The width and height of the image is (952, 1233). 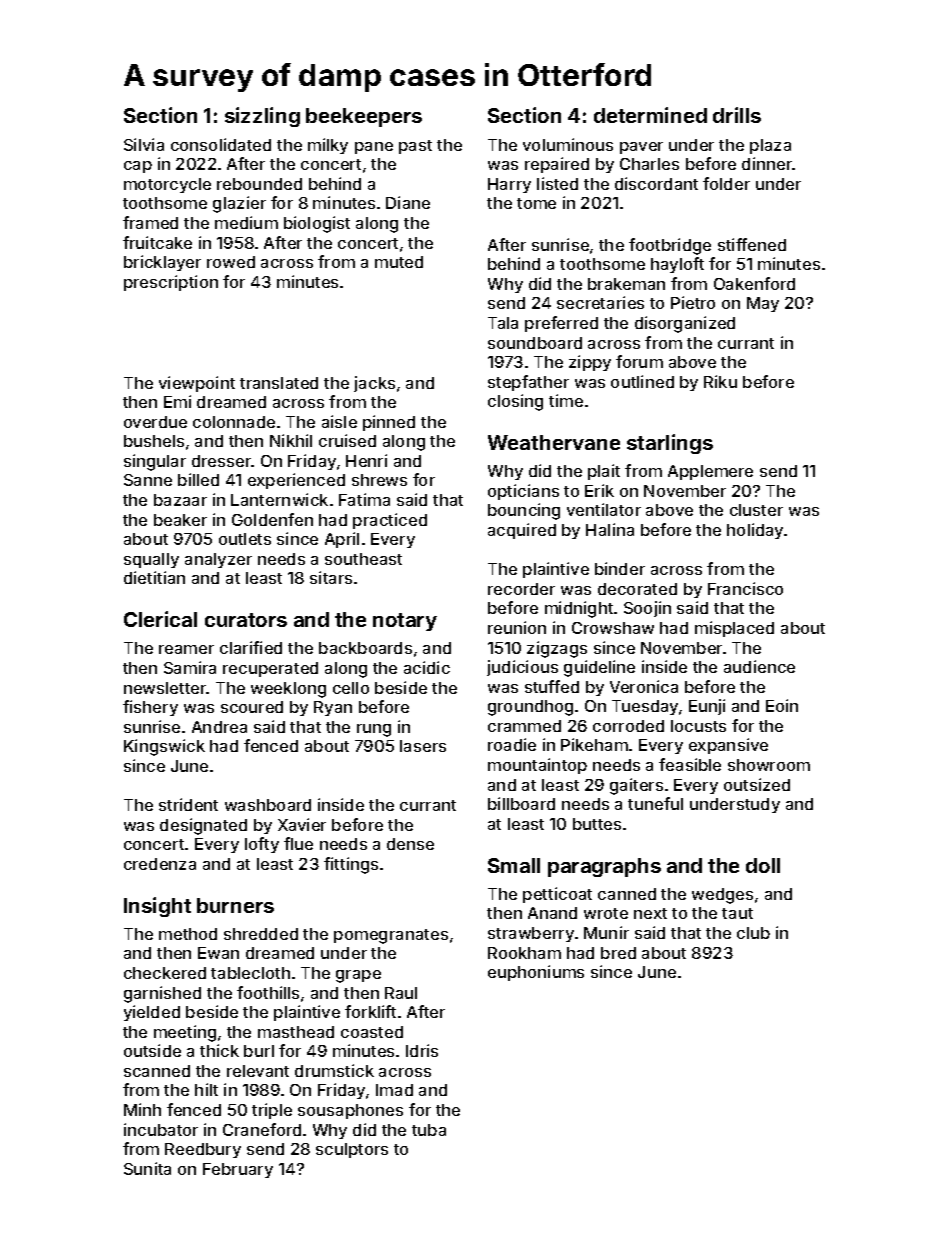 What do you see at coordinates (252, 707) in the image?
I see `scoured` at bounding box center [252, 707].
